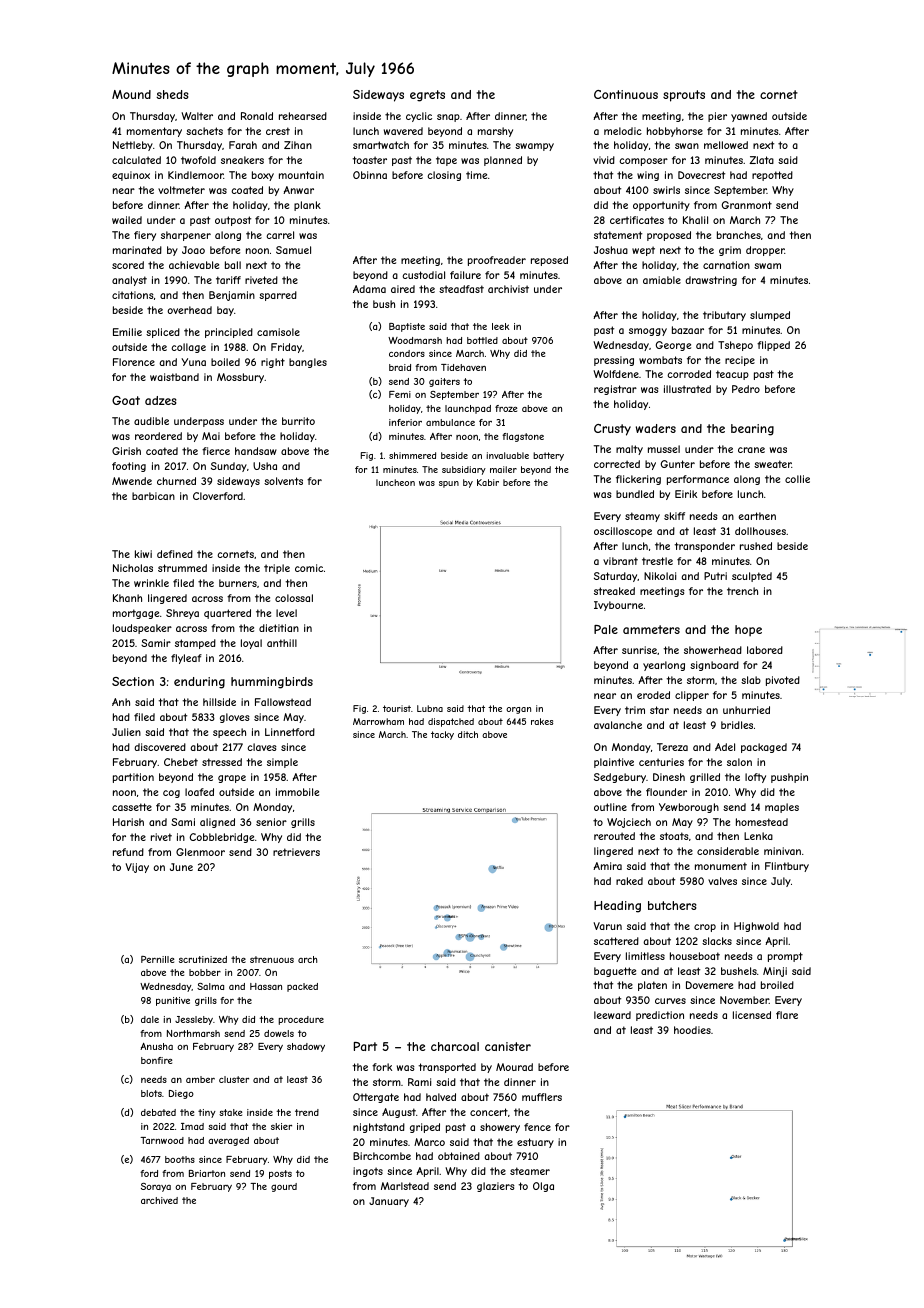  I want to click on egrets, so click(427, 96).
